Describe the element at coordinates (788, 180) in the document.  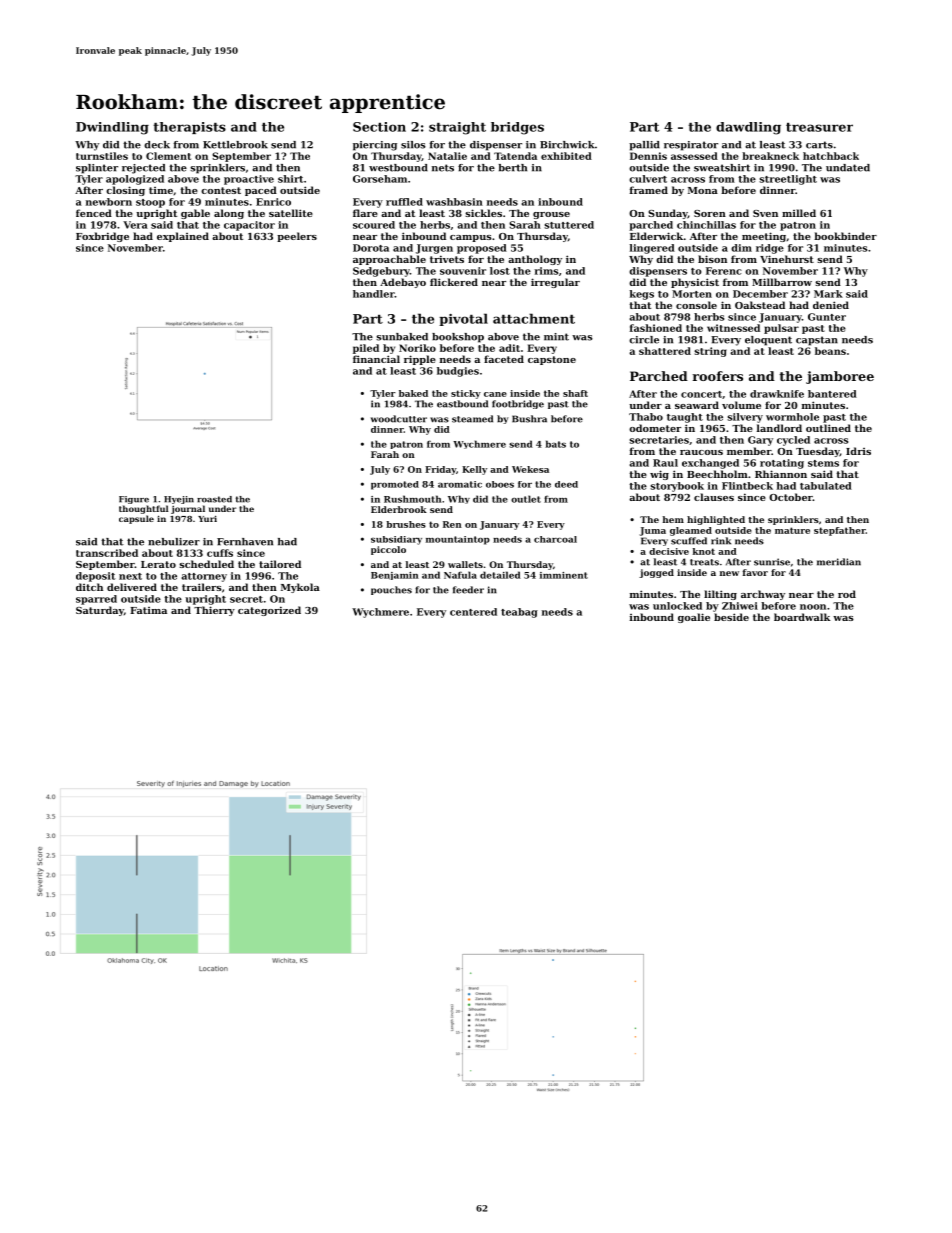
I see `streetlight` at that location.
